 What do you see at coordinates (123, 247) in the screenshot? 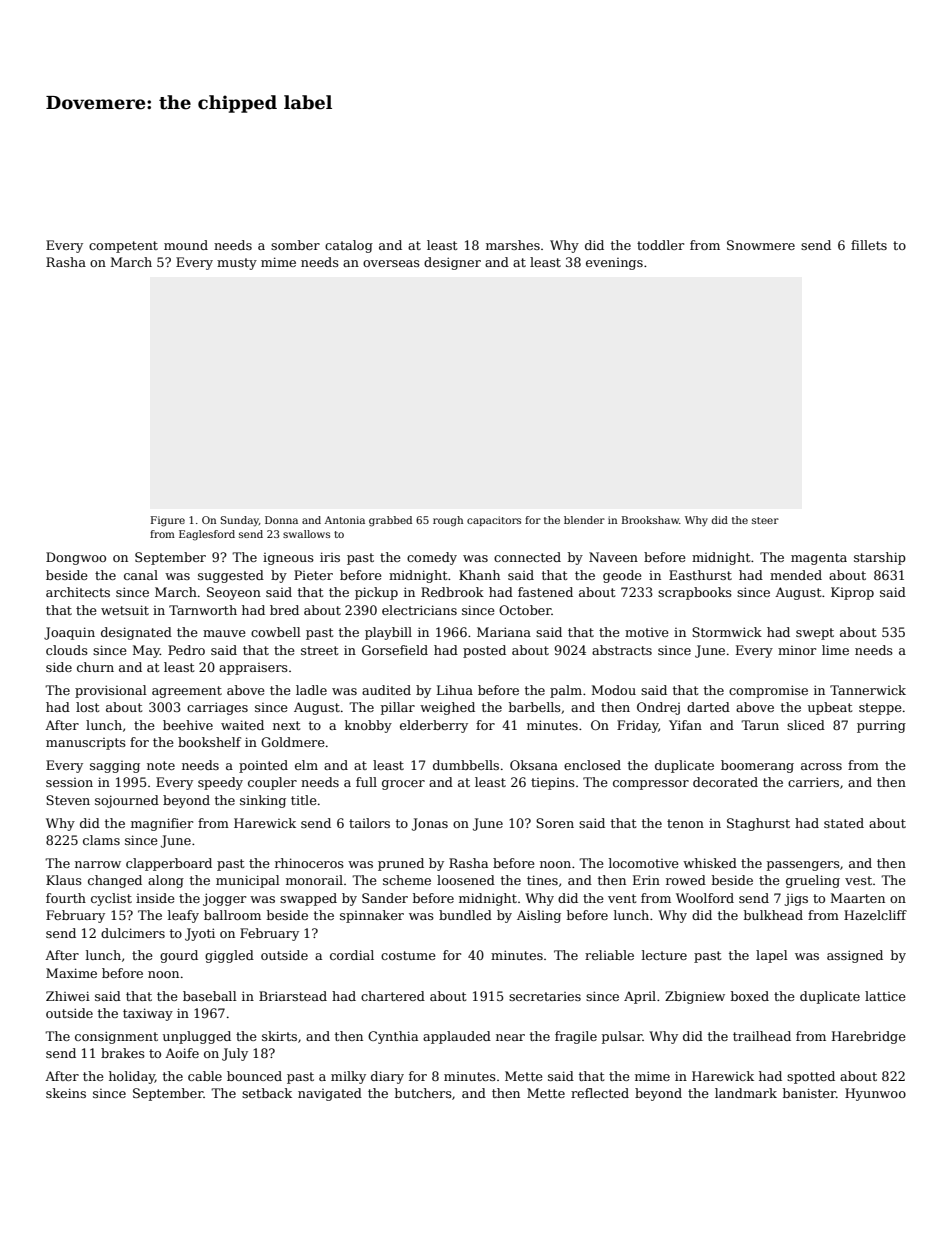
I see `competent` at bounding box center [123, 247].
